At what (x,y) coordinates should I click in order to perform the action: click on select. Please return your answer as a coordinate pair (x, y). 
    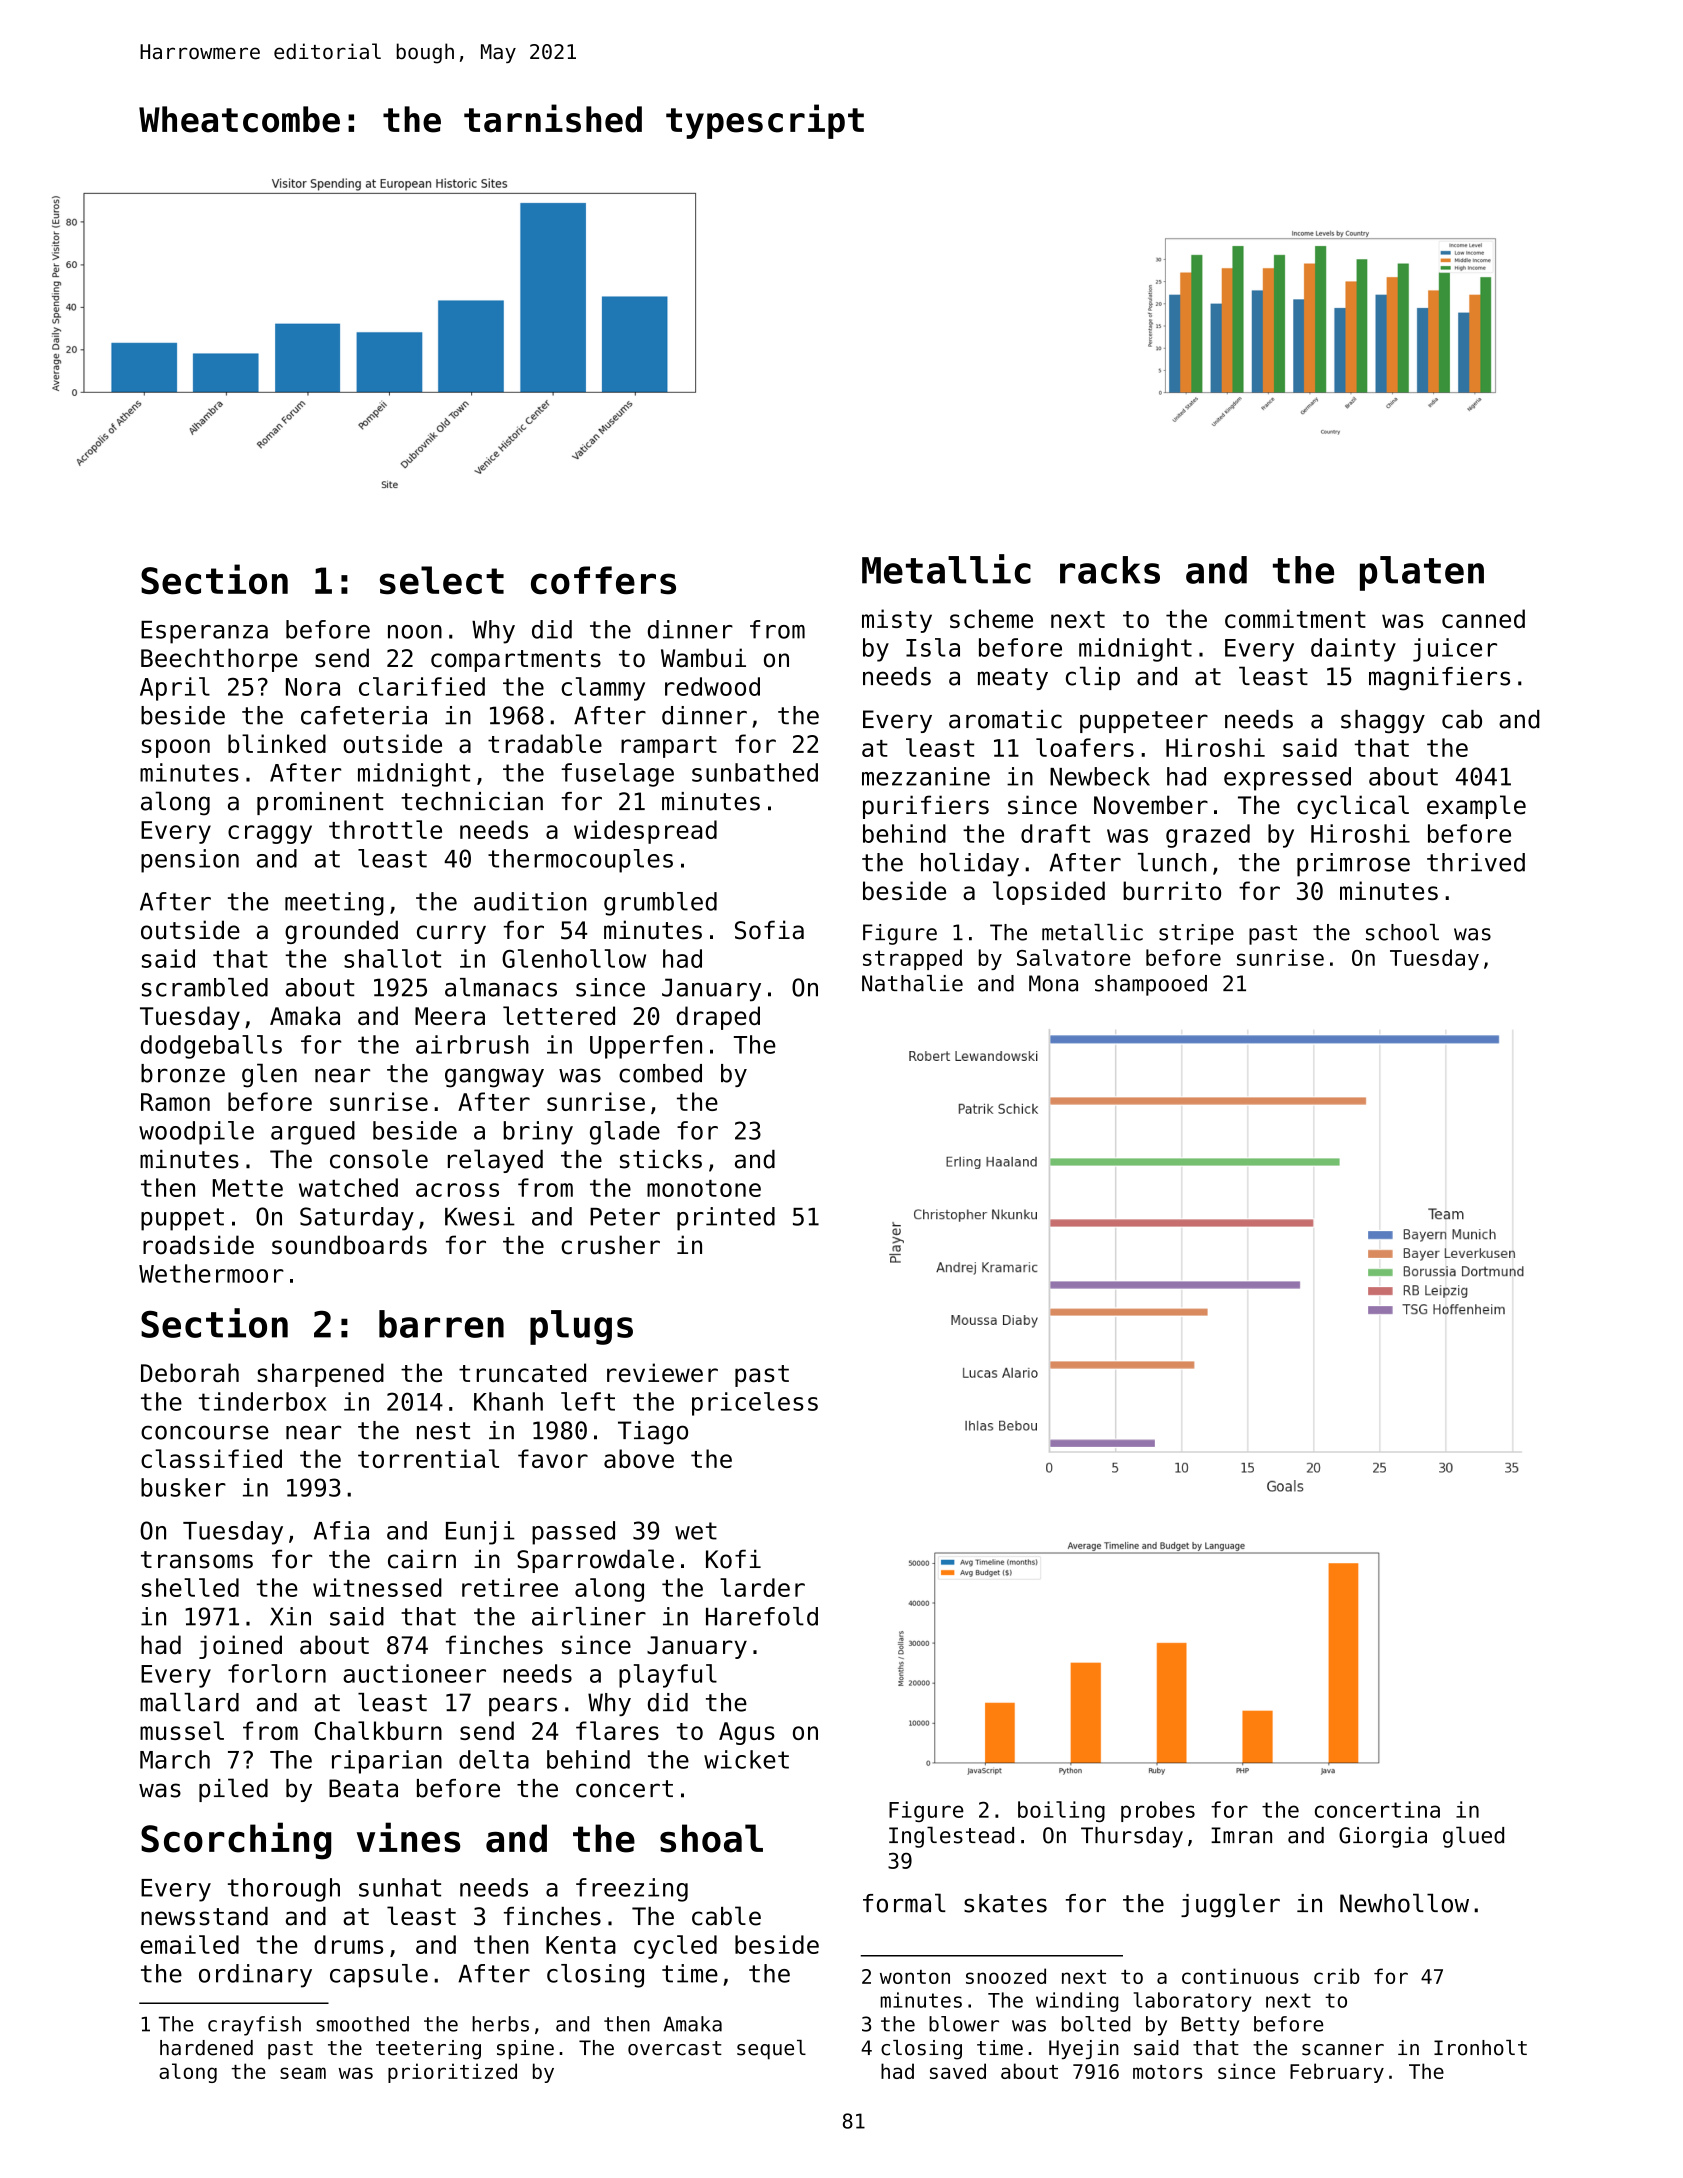
    Looking at the image, I should click on (442, 580).
